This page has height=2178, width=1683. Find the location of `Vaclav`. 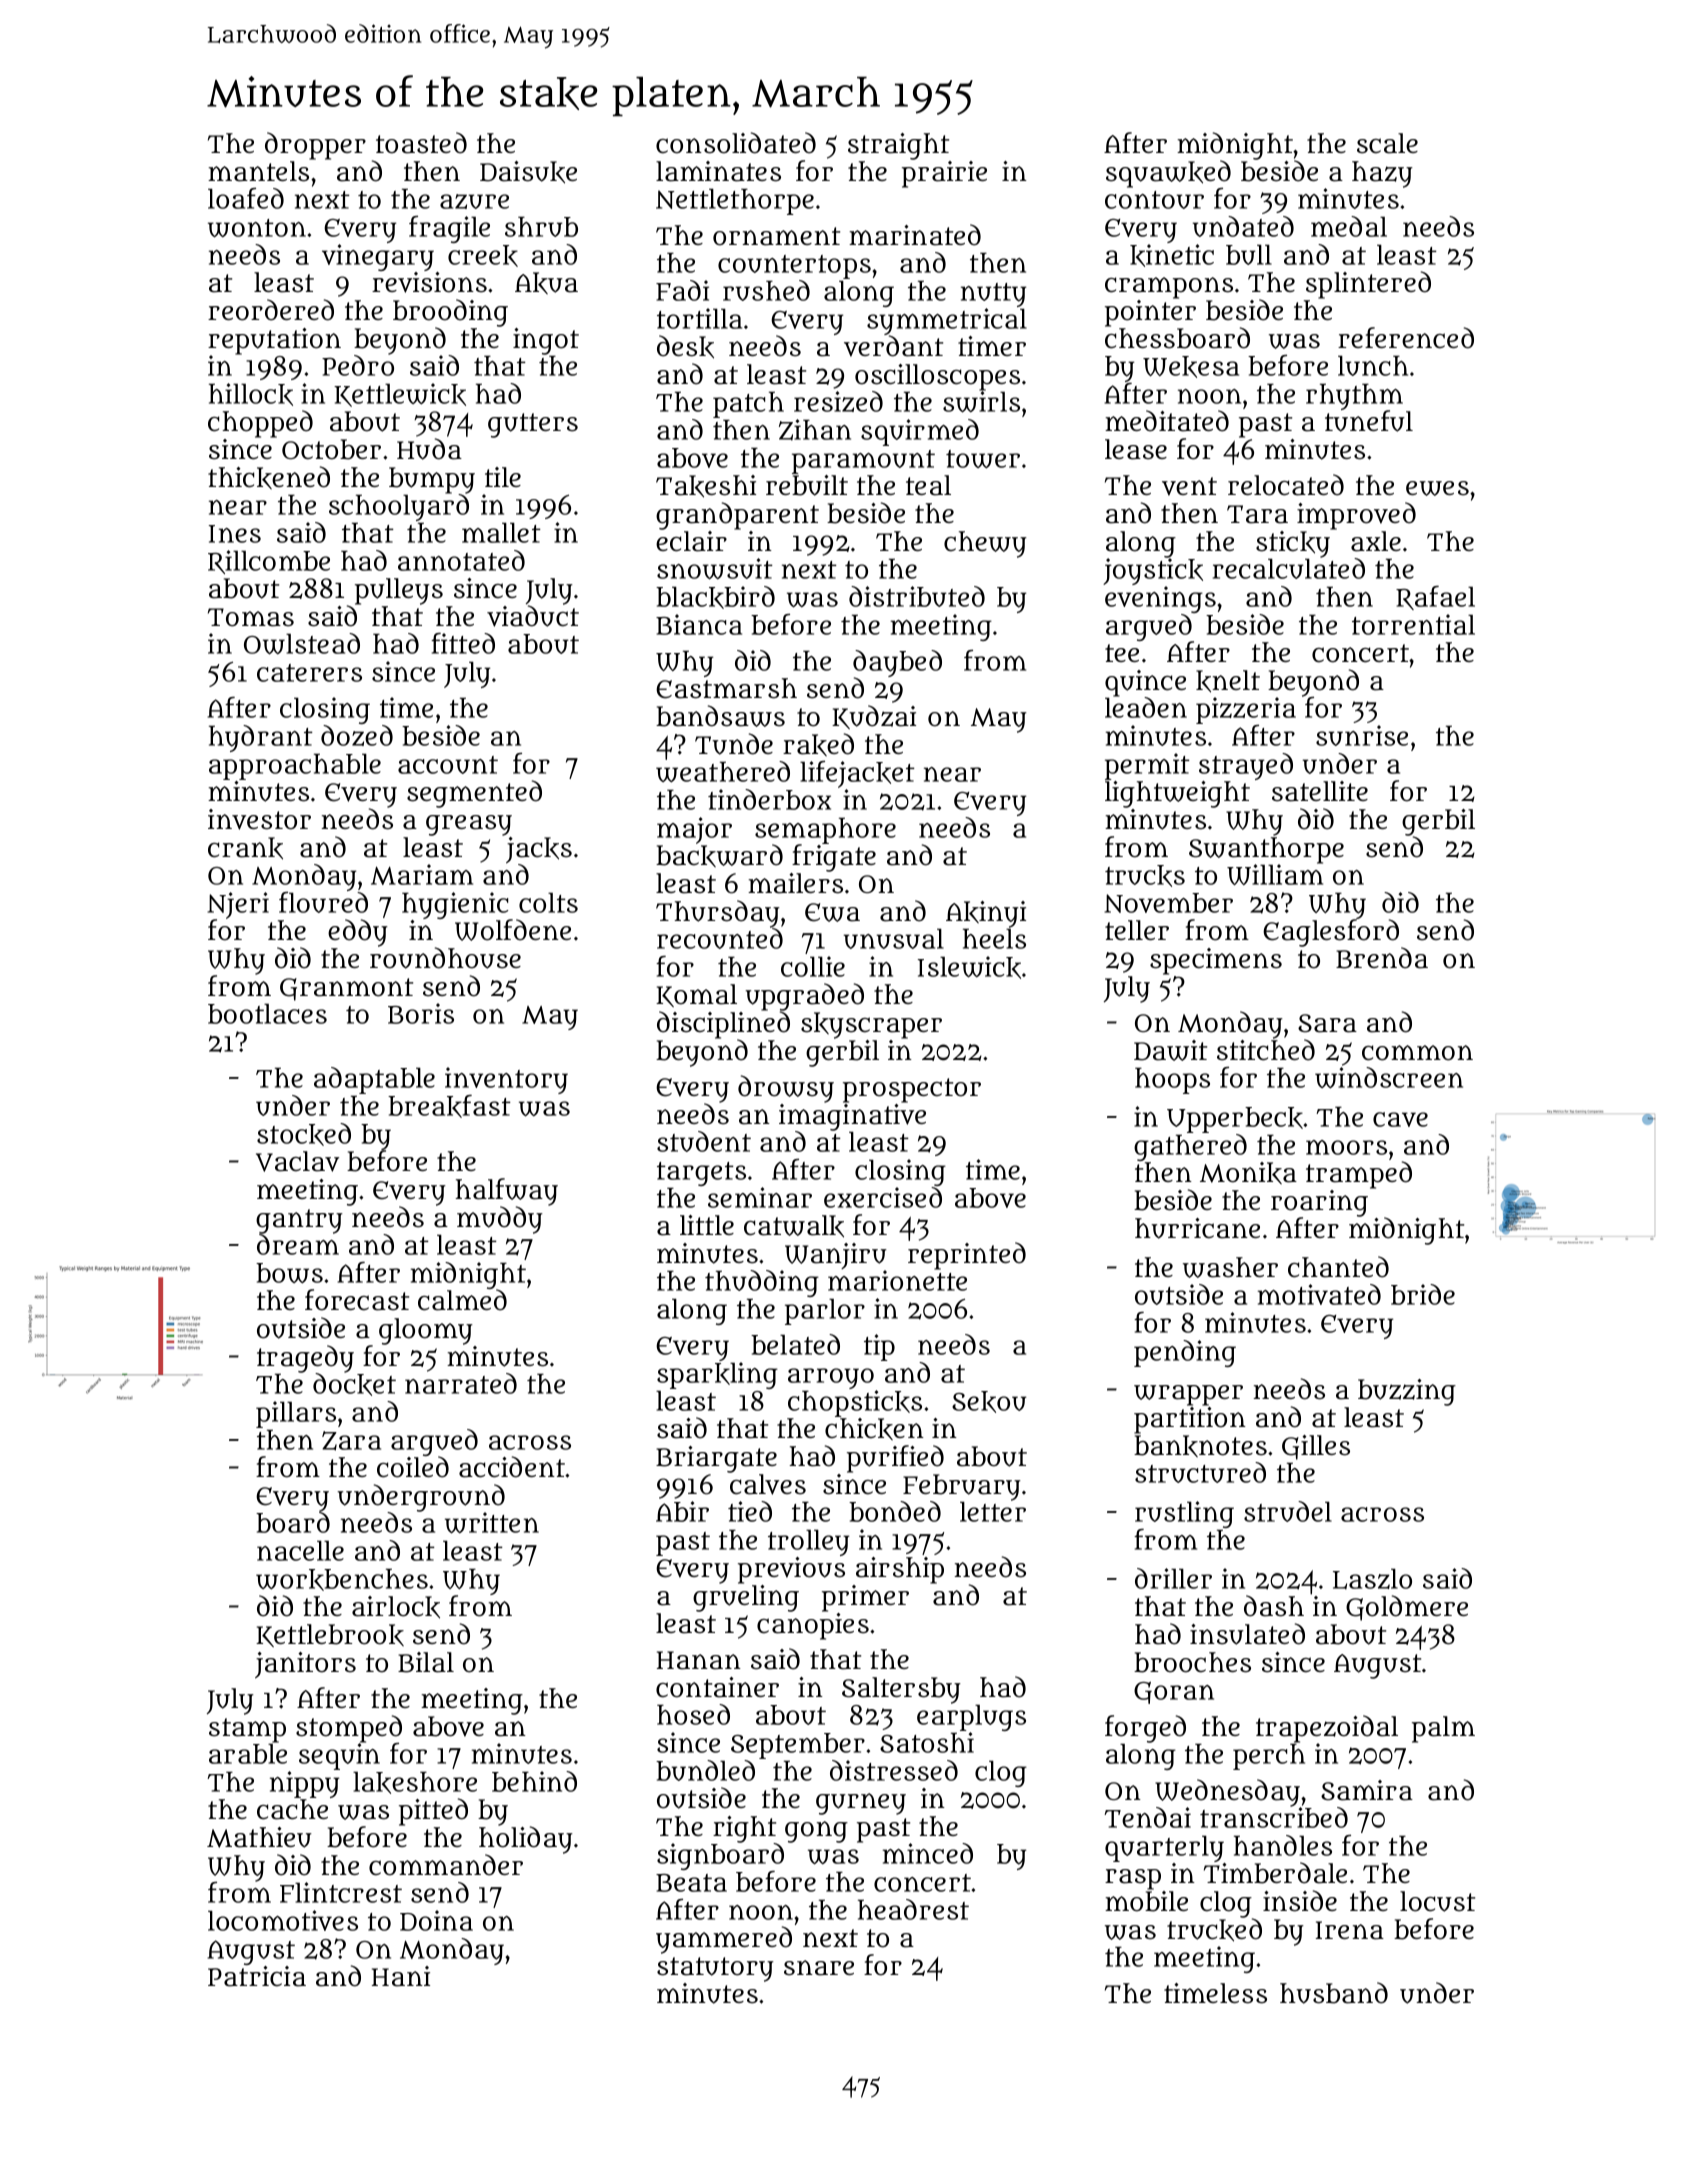

Vaclav is located at coordinates (297, 1161).
